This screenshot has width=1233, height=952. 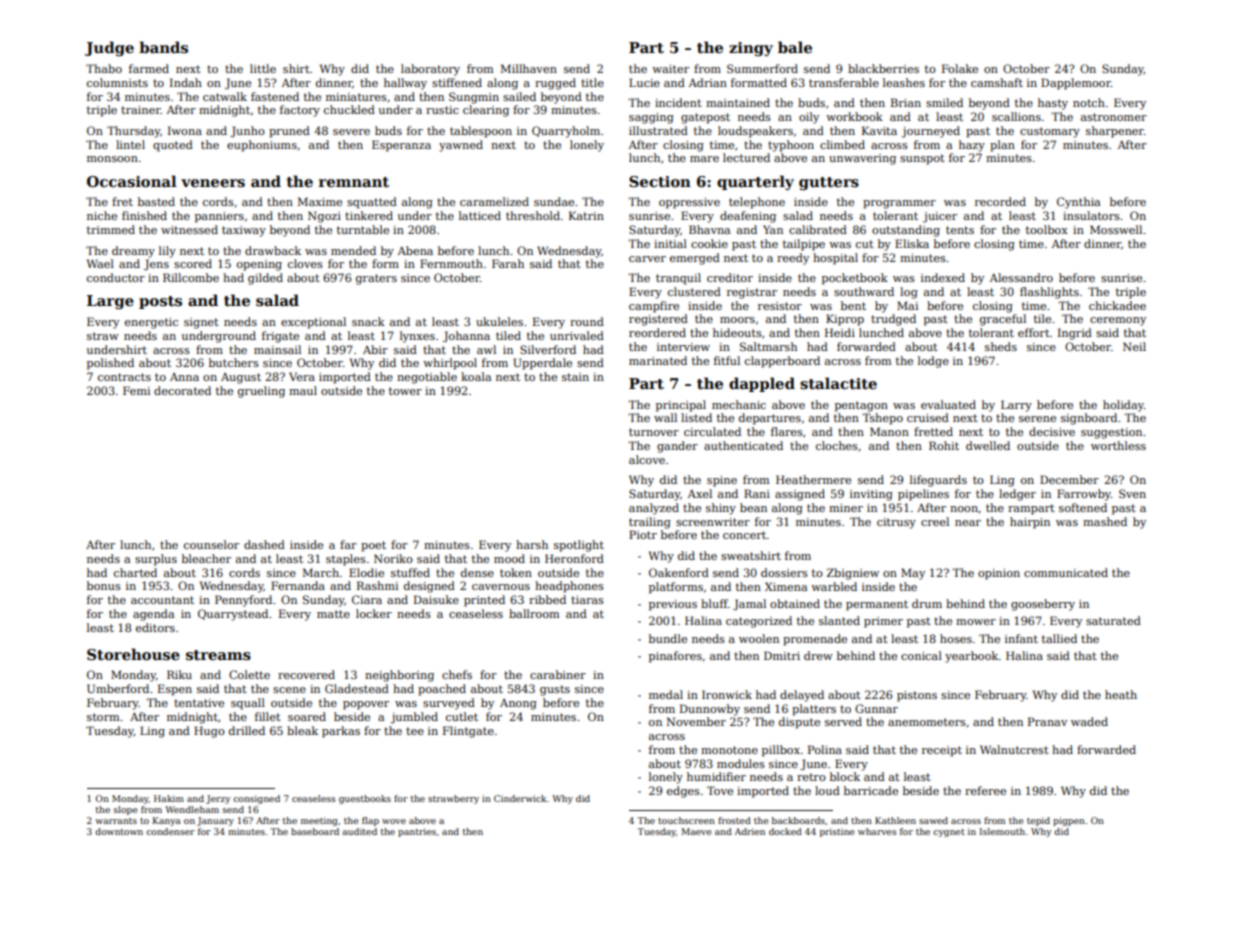 What do you see at coordinates (668, 638) in the screenshot?
I see `bundle` at bounding box center [668, 638].
